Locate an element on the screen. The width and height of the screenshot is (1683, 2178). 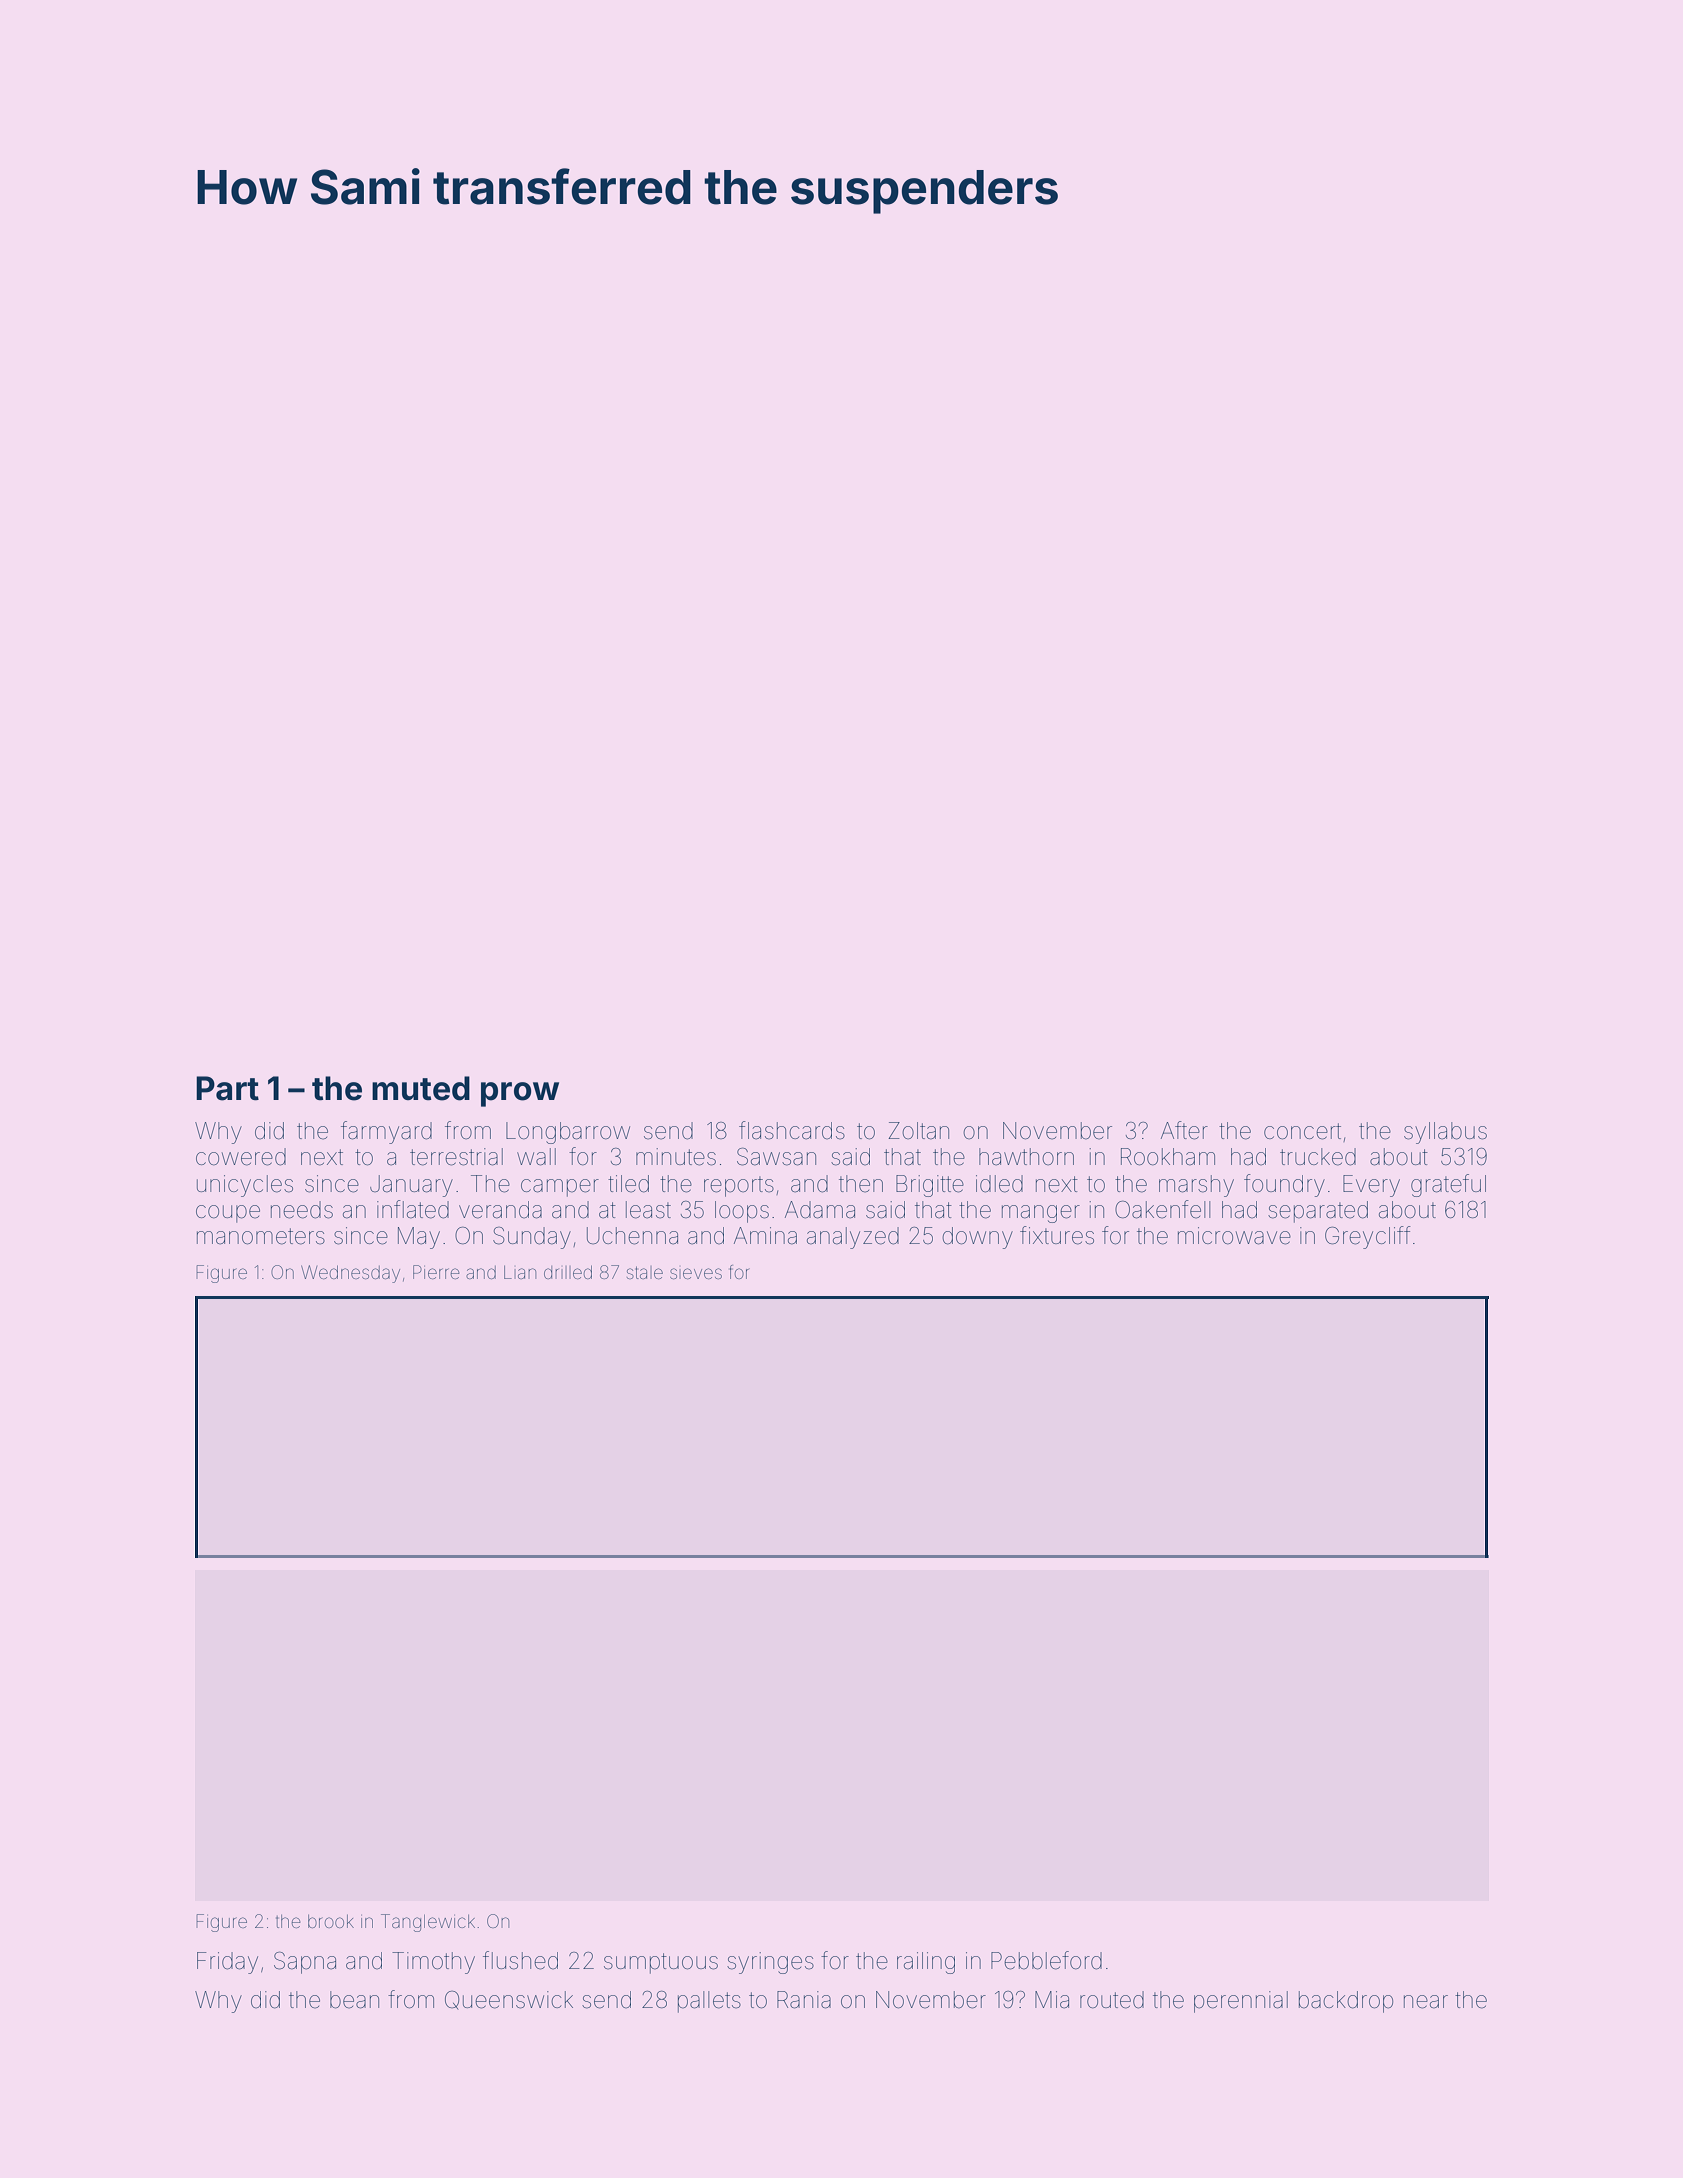
After is located at coordinates (1184, 1130).
